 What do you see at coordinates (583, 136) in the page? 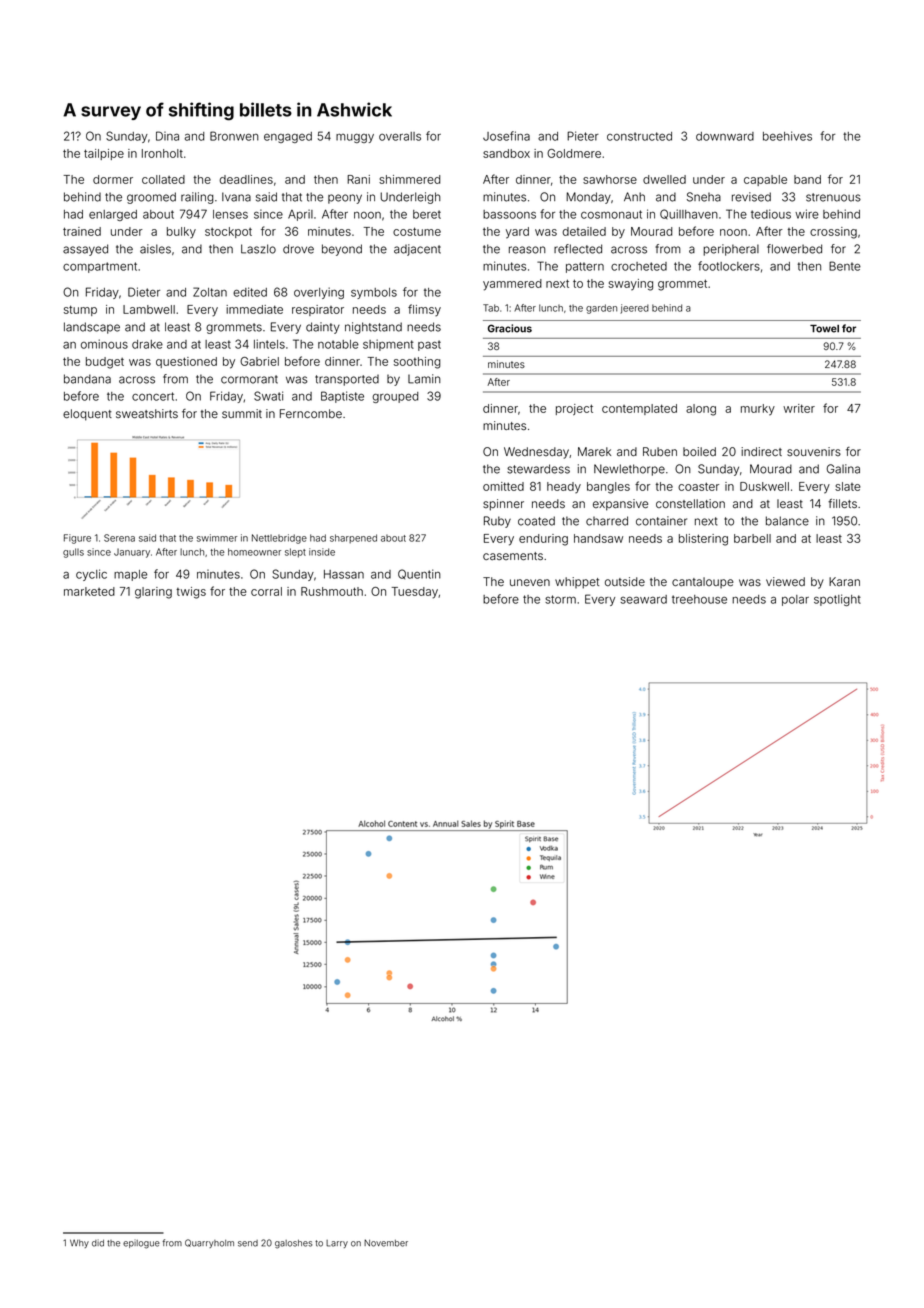
I see `Pieter` at bounding box center [583, 136].
